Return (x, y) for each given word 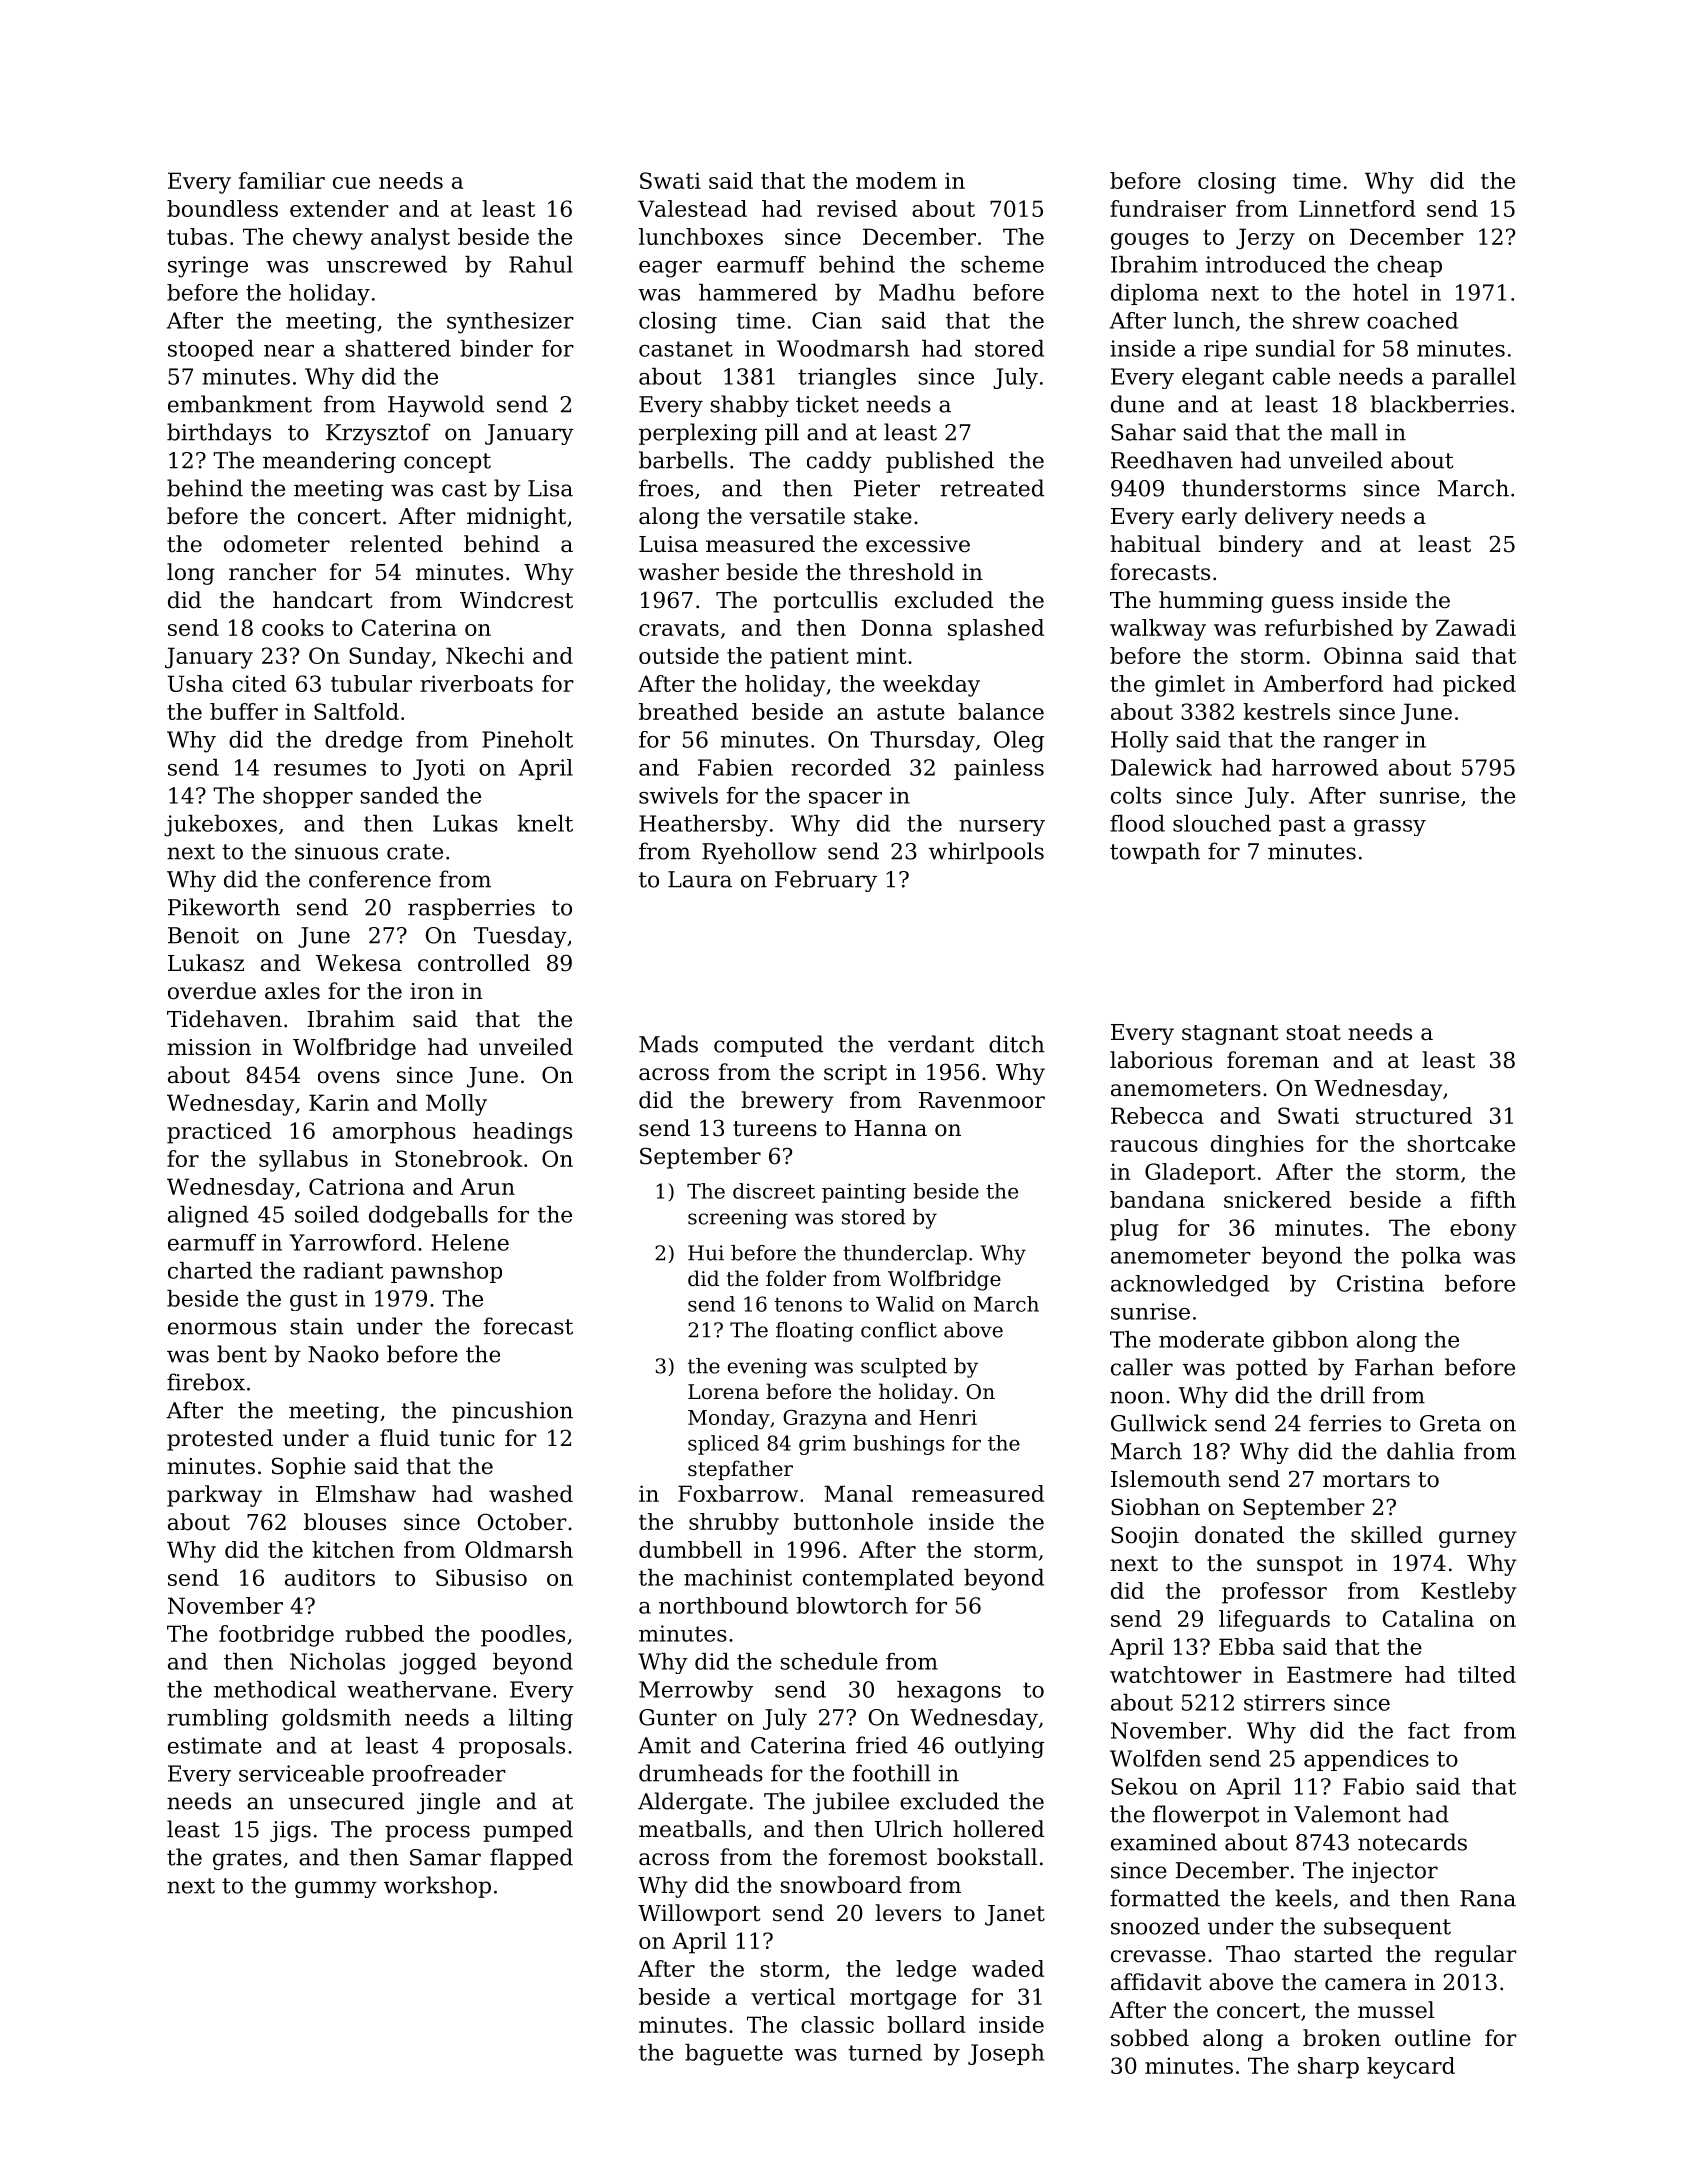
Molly (456, 1105)
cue (351, 183)
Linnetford (1357, 208)
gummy (336, 1889)
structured (1414, 1115)
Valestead (692, 208)
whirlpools (986, 853)
